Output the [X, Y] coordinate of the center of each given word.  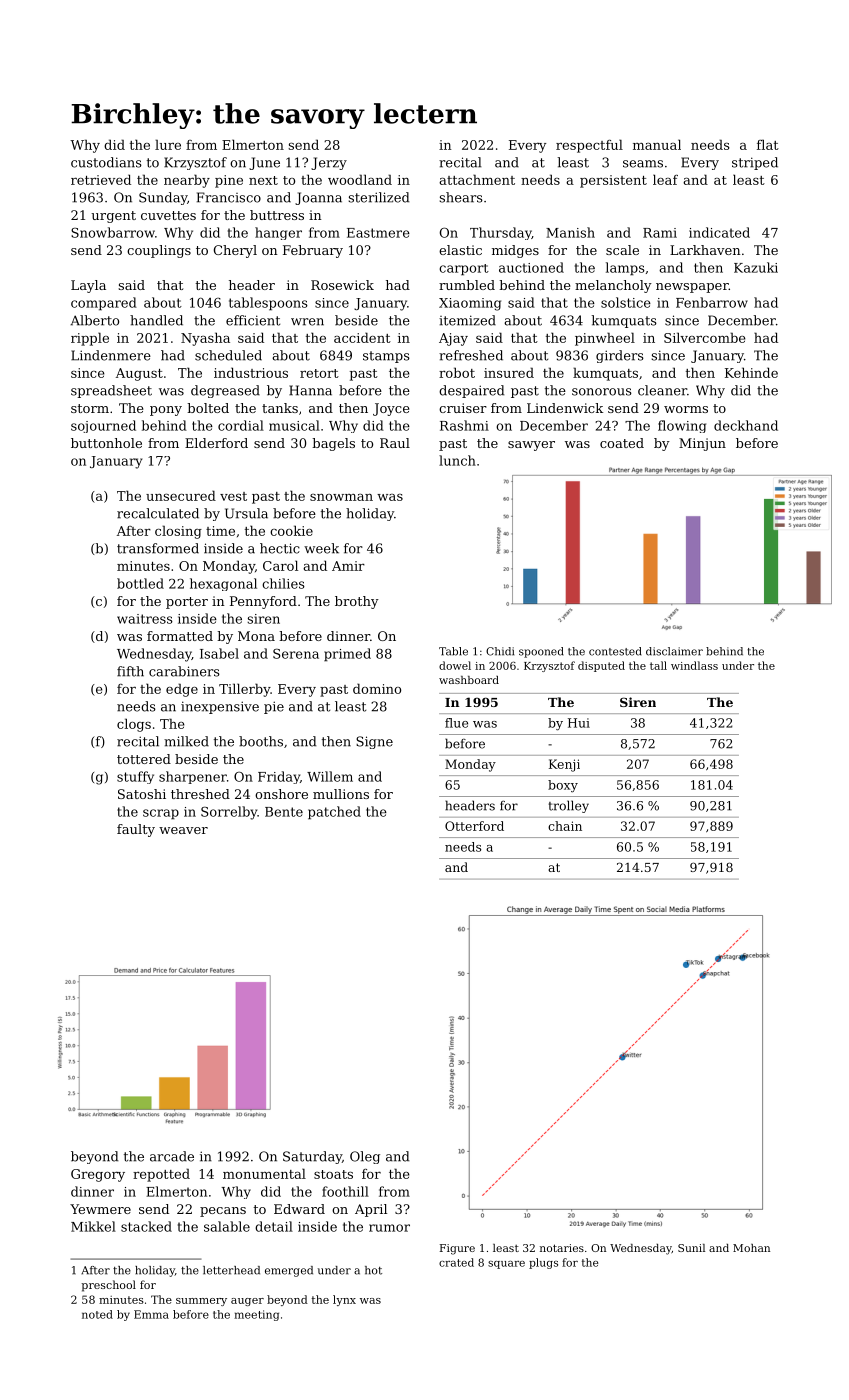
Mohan [751, 1248]
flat [768, 144]
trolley [568, 806]
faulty [136, 830]
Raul [395, 443]
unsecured [181, 495]
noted [97, 1314]
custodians [106, 162]
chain [565, 826]
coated [622, 443]
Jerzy [329, 163]
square [506, 1265]
